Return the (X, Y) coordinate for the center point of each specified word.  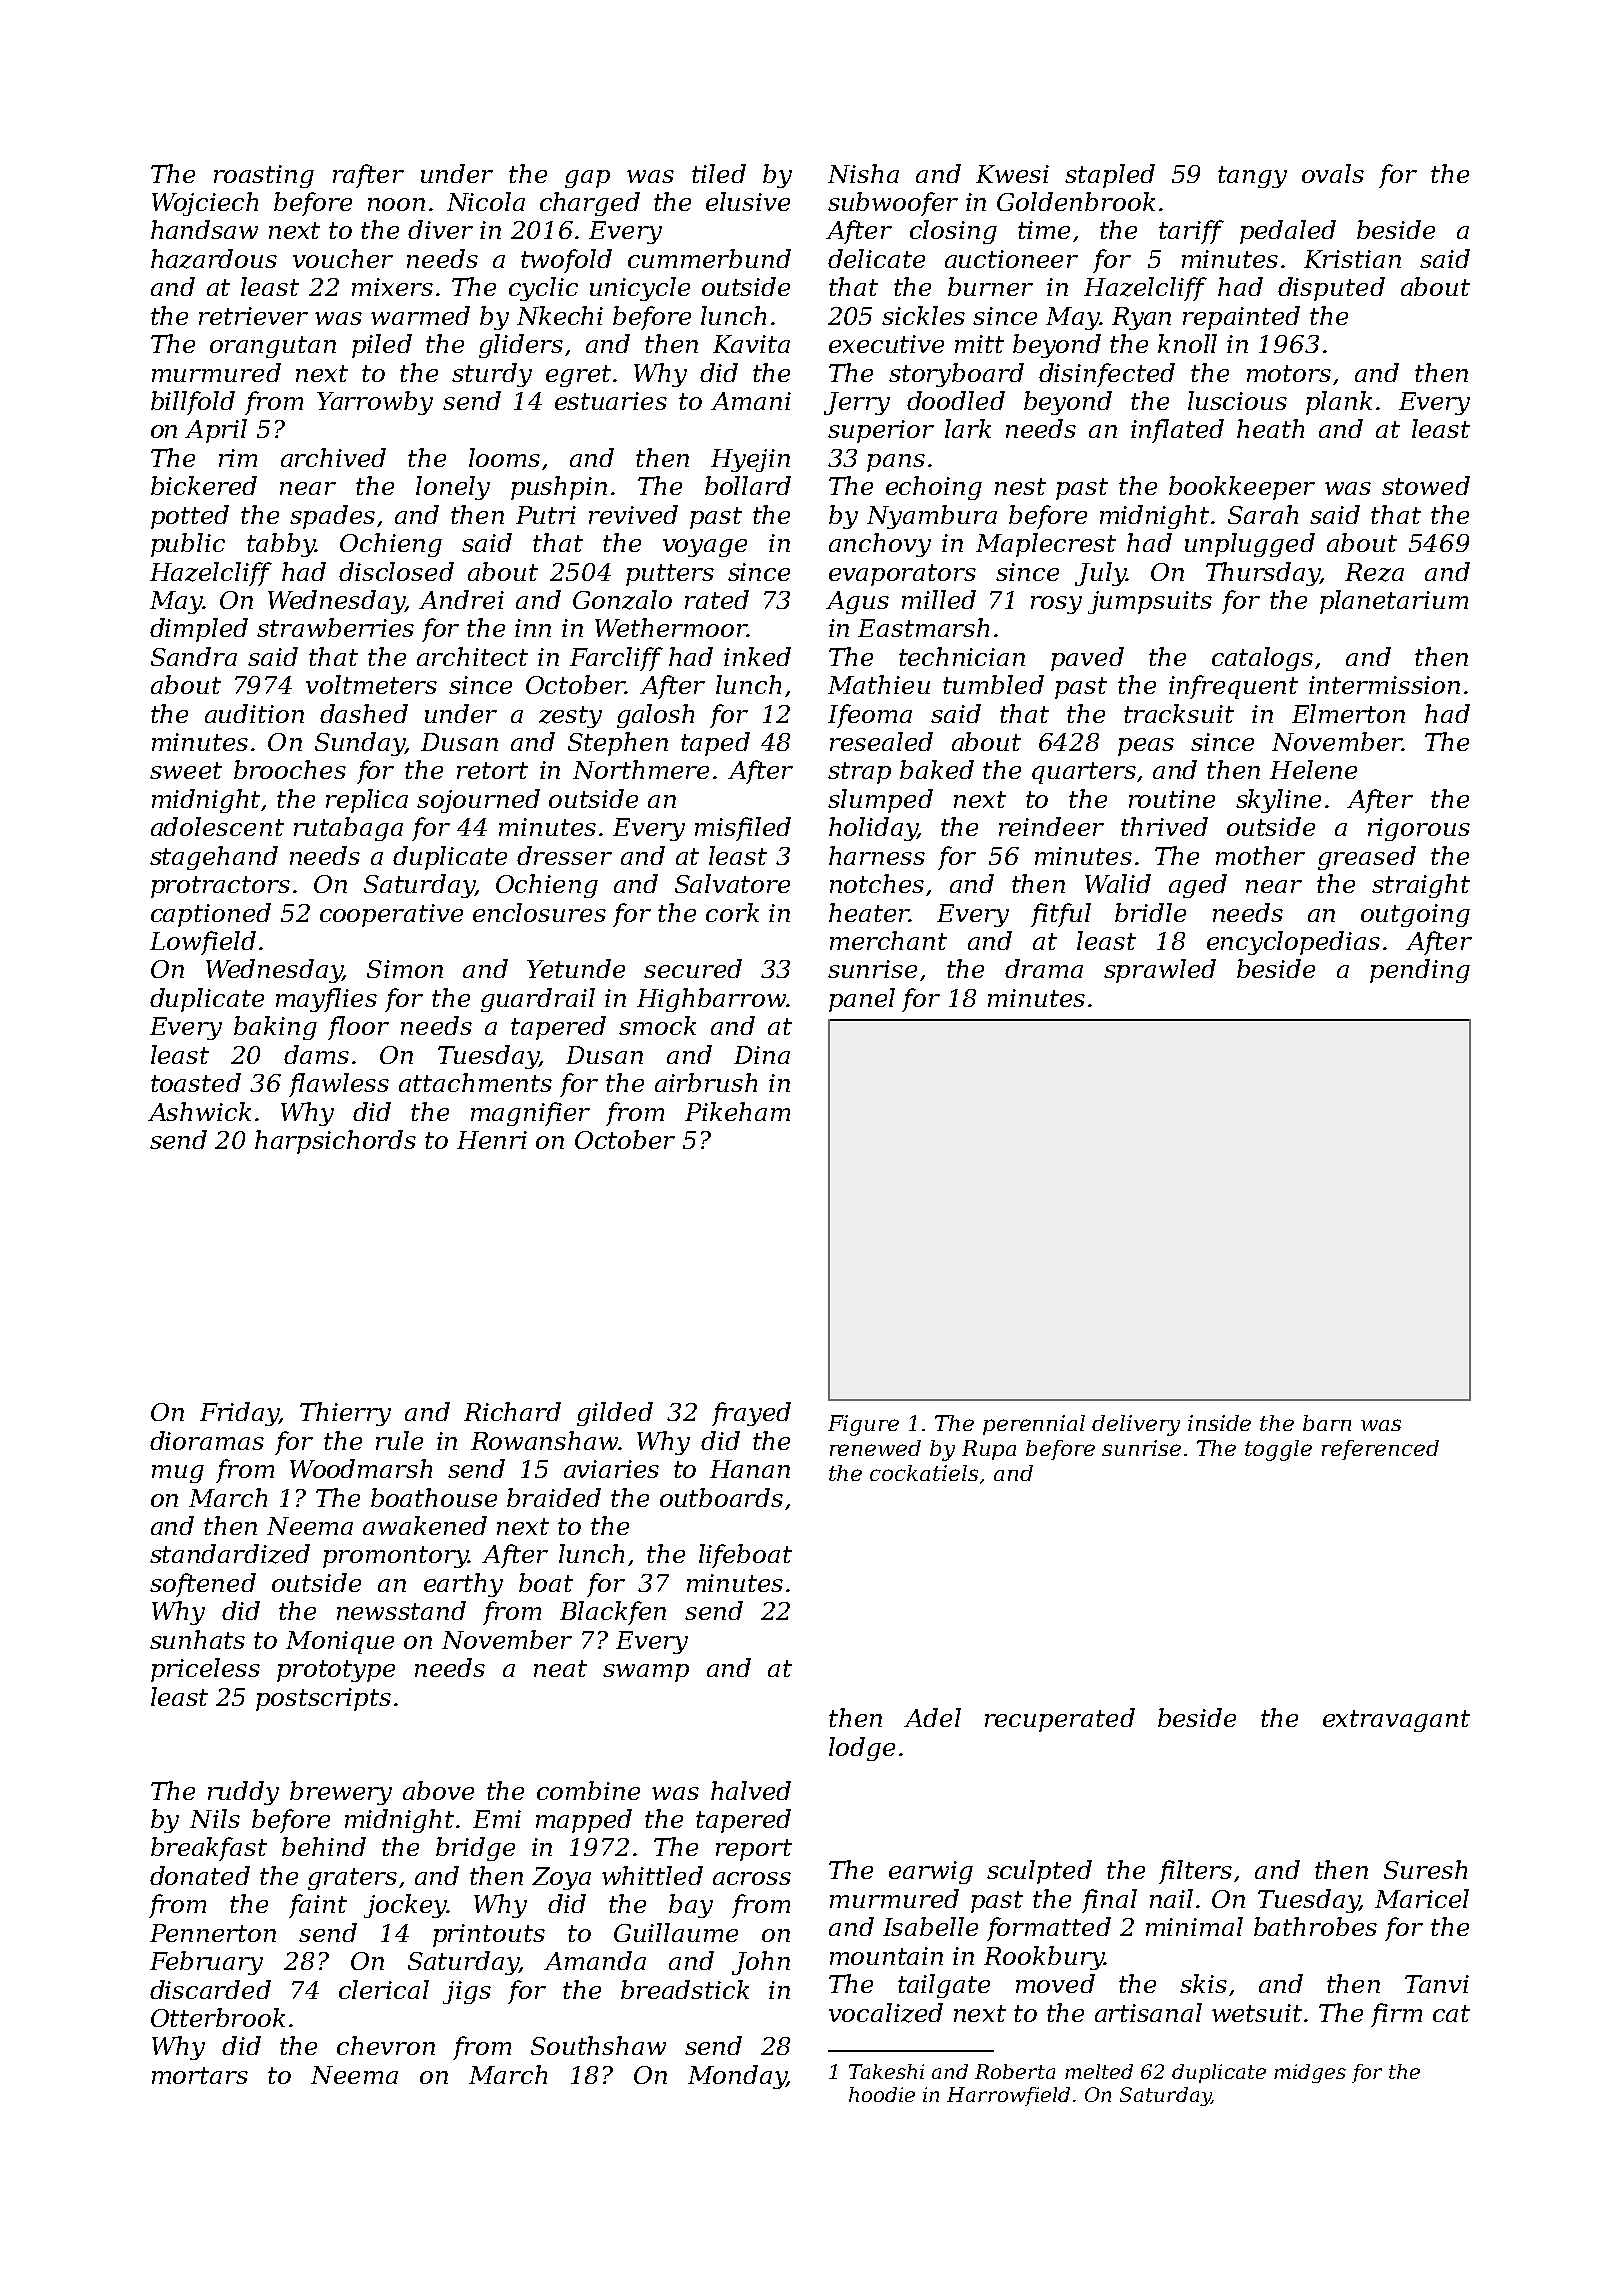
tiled (719, 173)
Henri (492, 1140)
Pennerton (213, 1933)
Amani (751, 401)
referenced (1380, 1450)
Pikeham (737, 1111)
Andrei (461, 599)
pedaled (1288, 232)
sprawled (1160, 971)
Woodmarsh (361, 1468)
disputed (1331, 289)
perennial (1034, 1425)
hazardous (214, 259)
